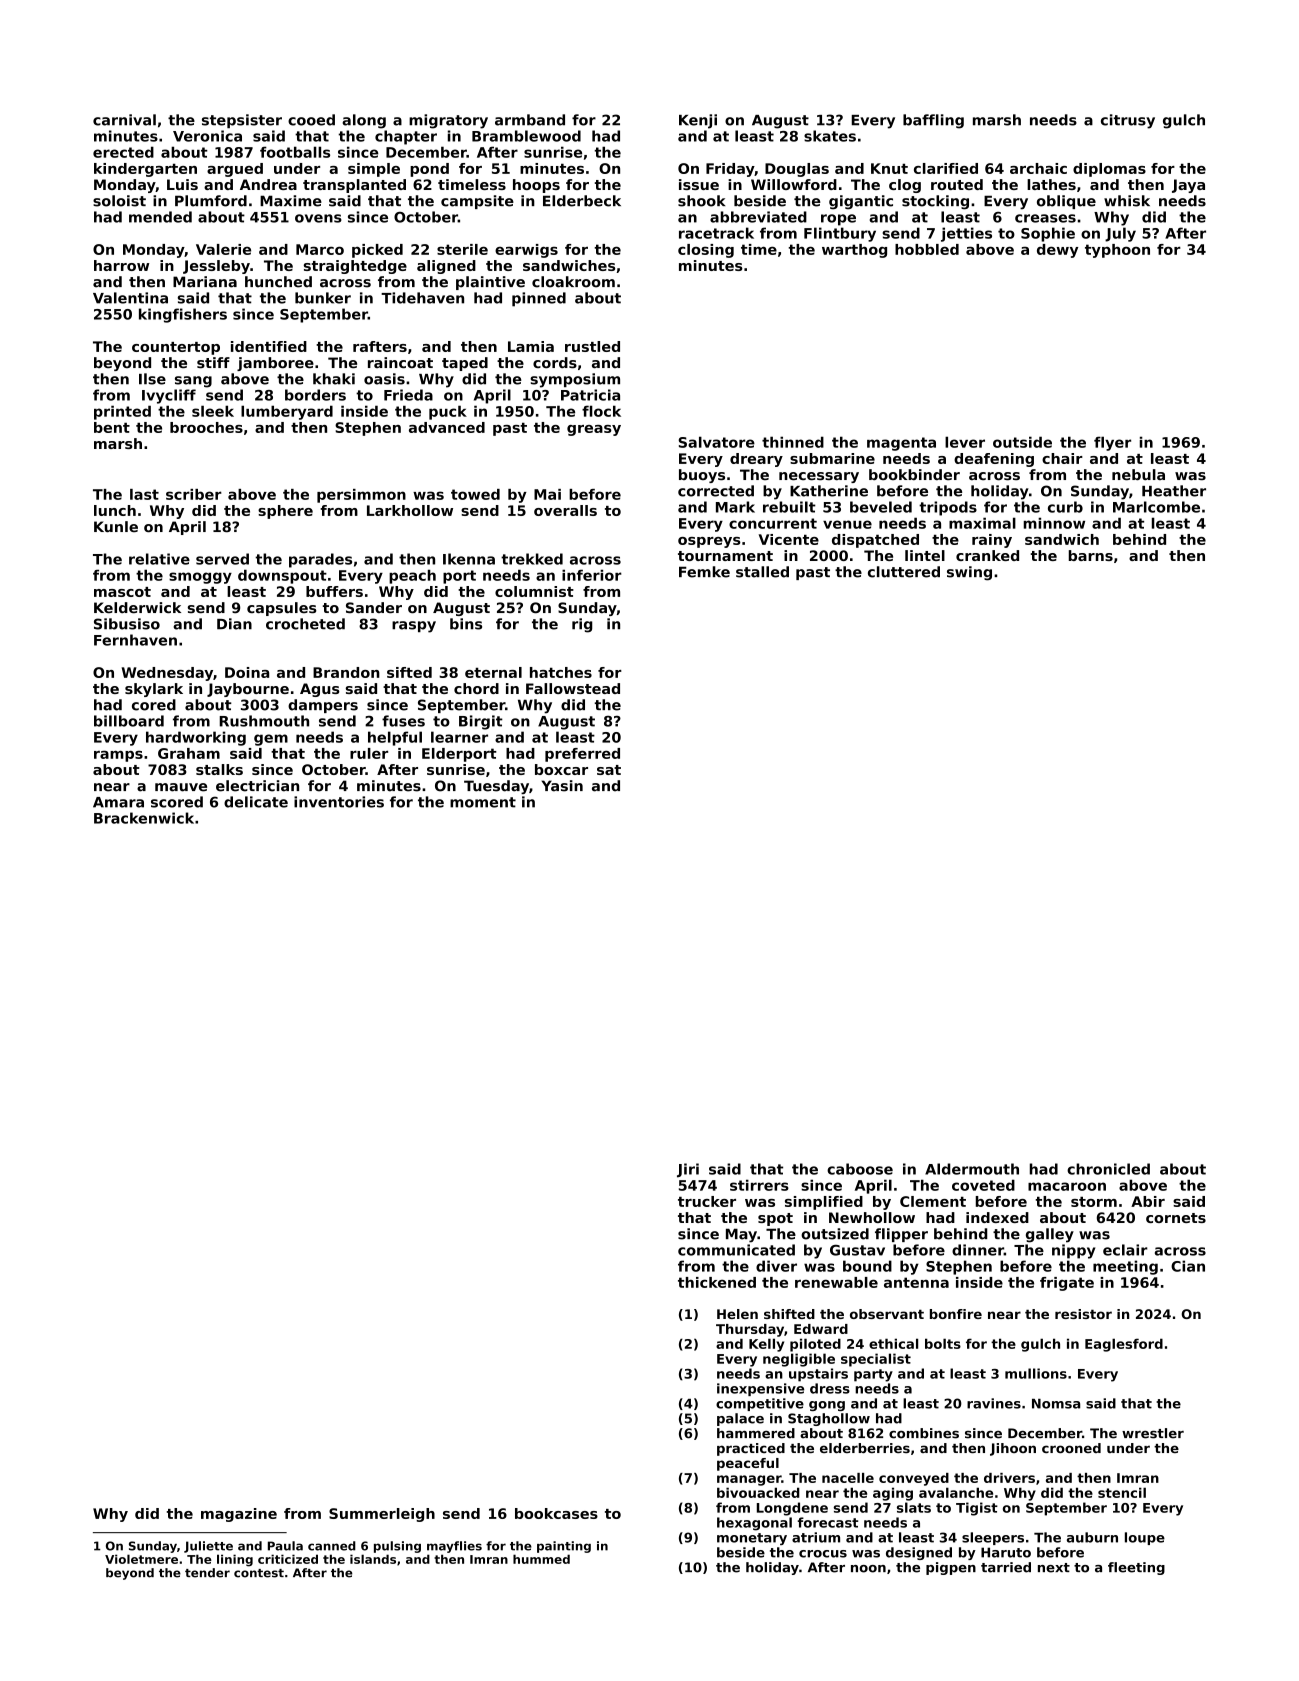 Image resolution: width=1299 pixels, height=1681 pixels. What do you see at coordinates (1091, 555) in the document?
I see `barns` at bounding box center [1091, 555].
